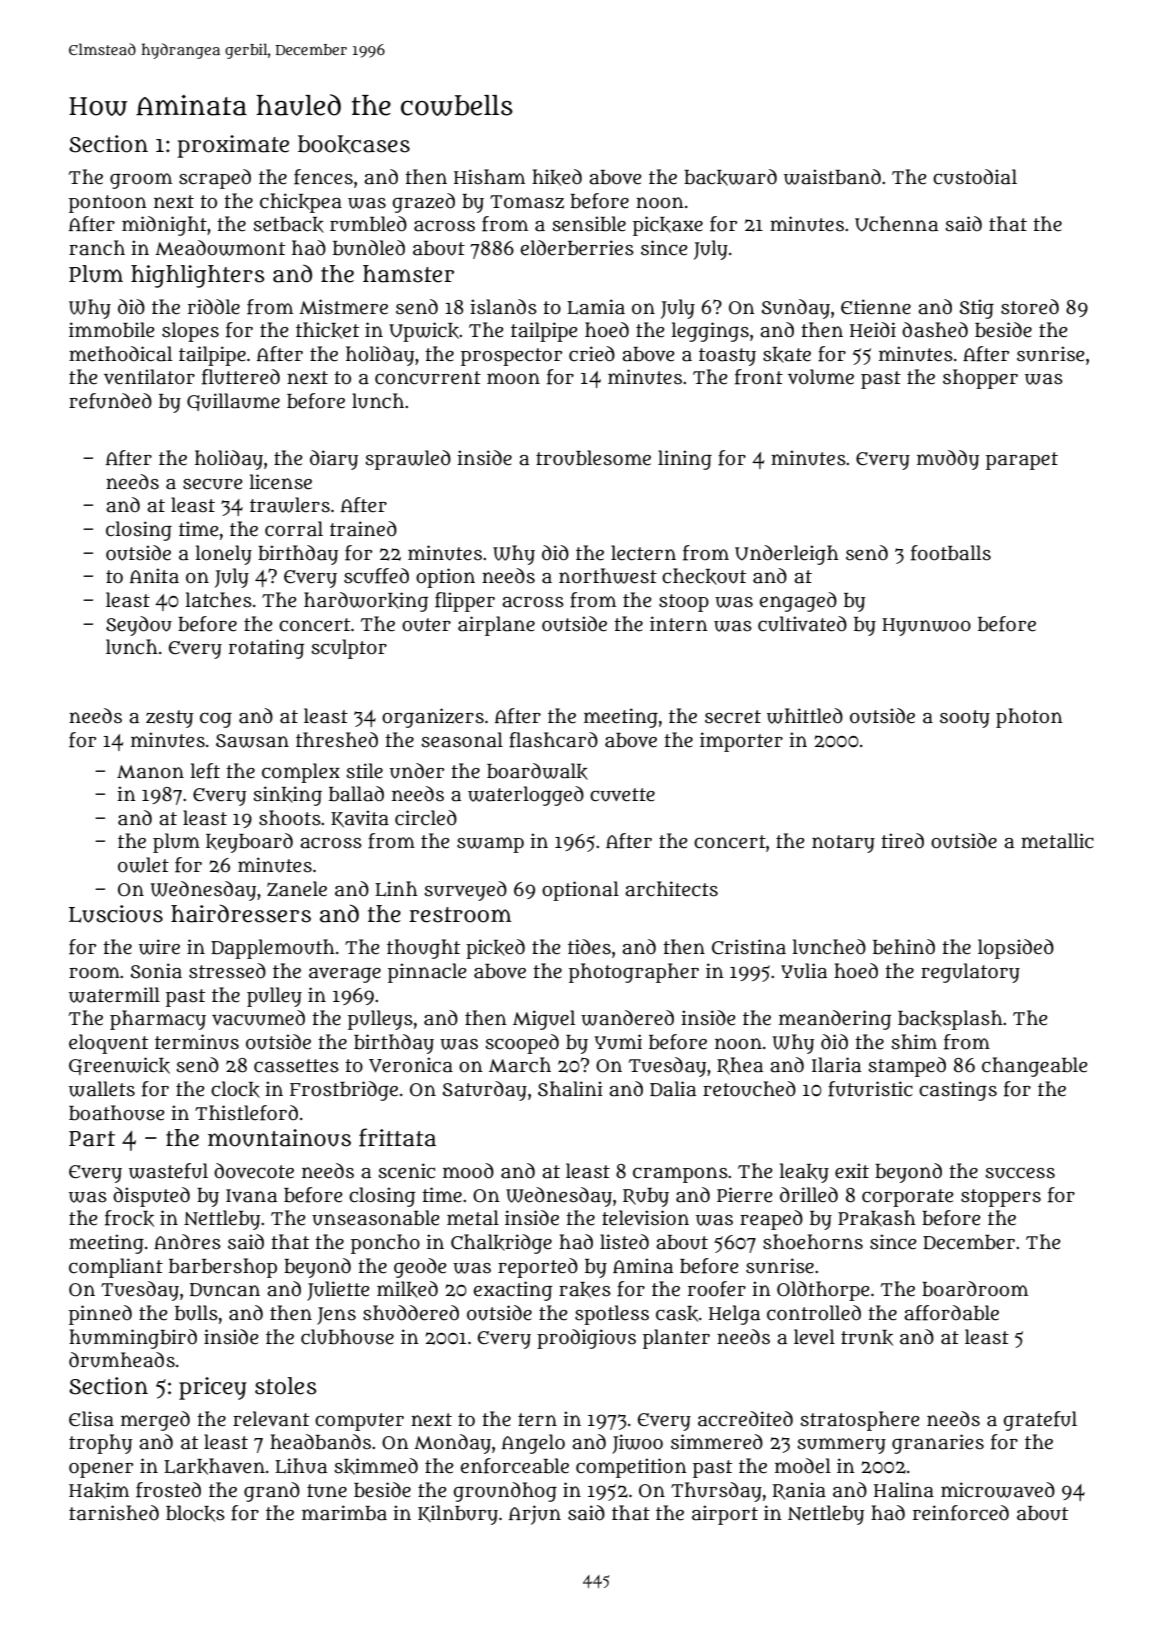  I want to click on rakes, so click(585, 1290).
